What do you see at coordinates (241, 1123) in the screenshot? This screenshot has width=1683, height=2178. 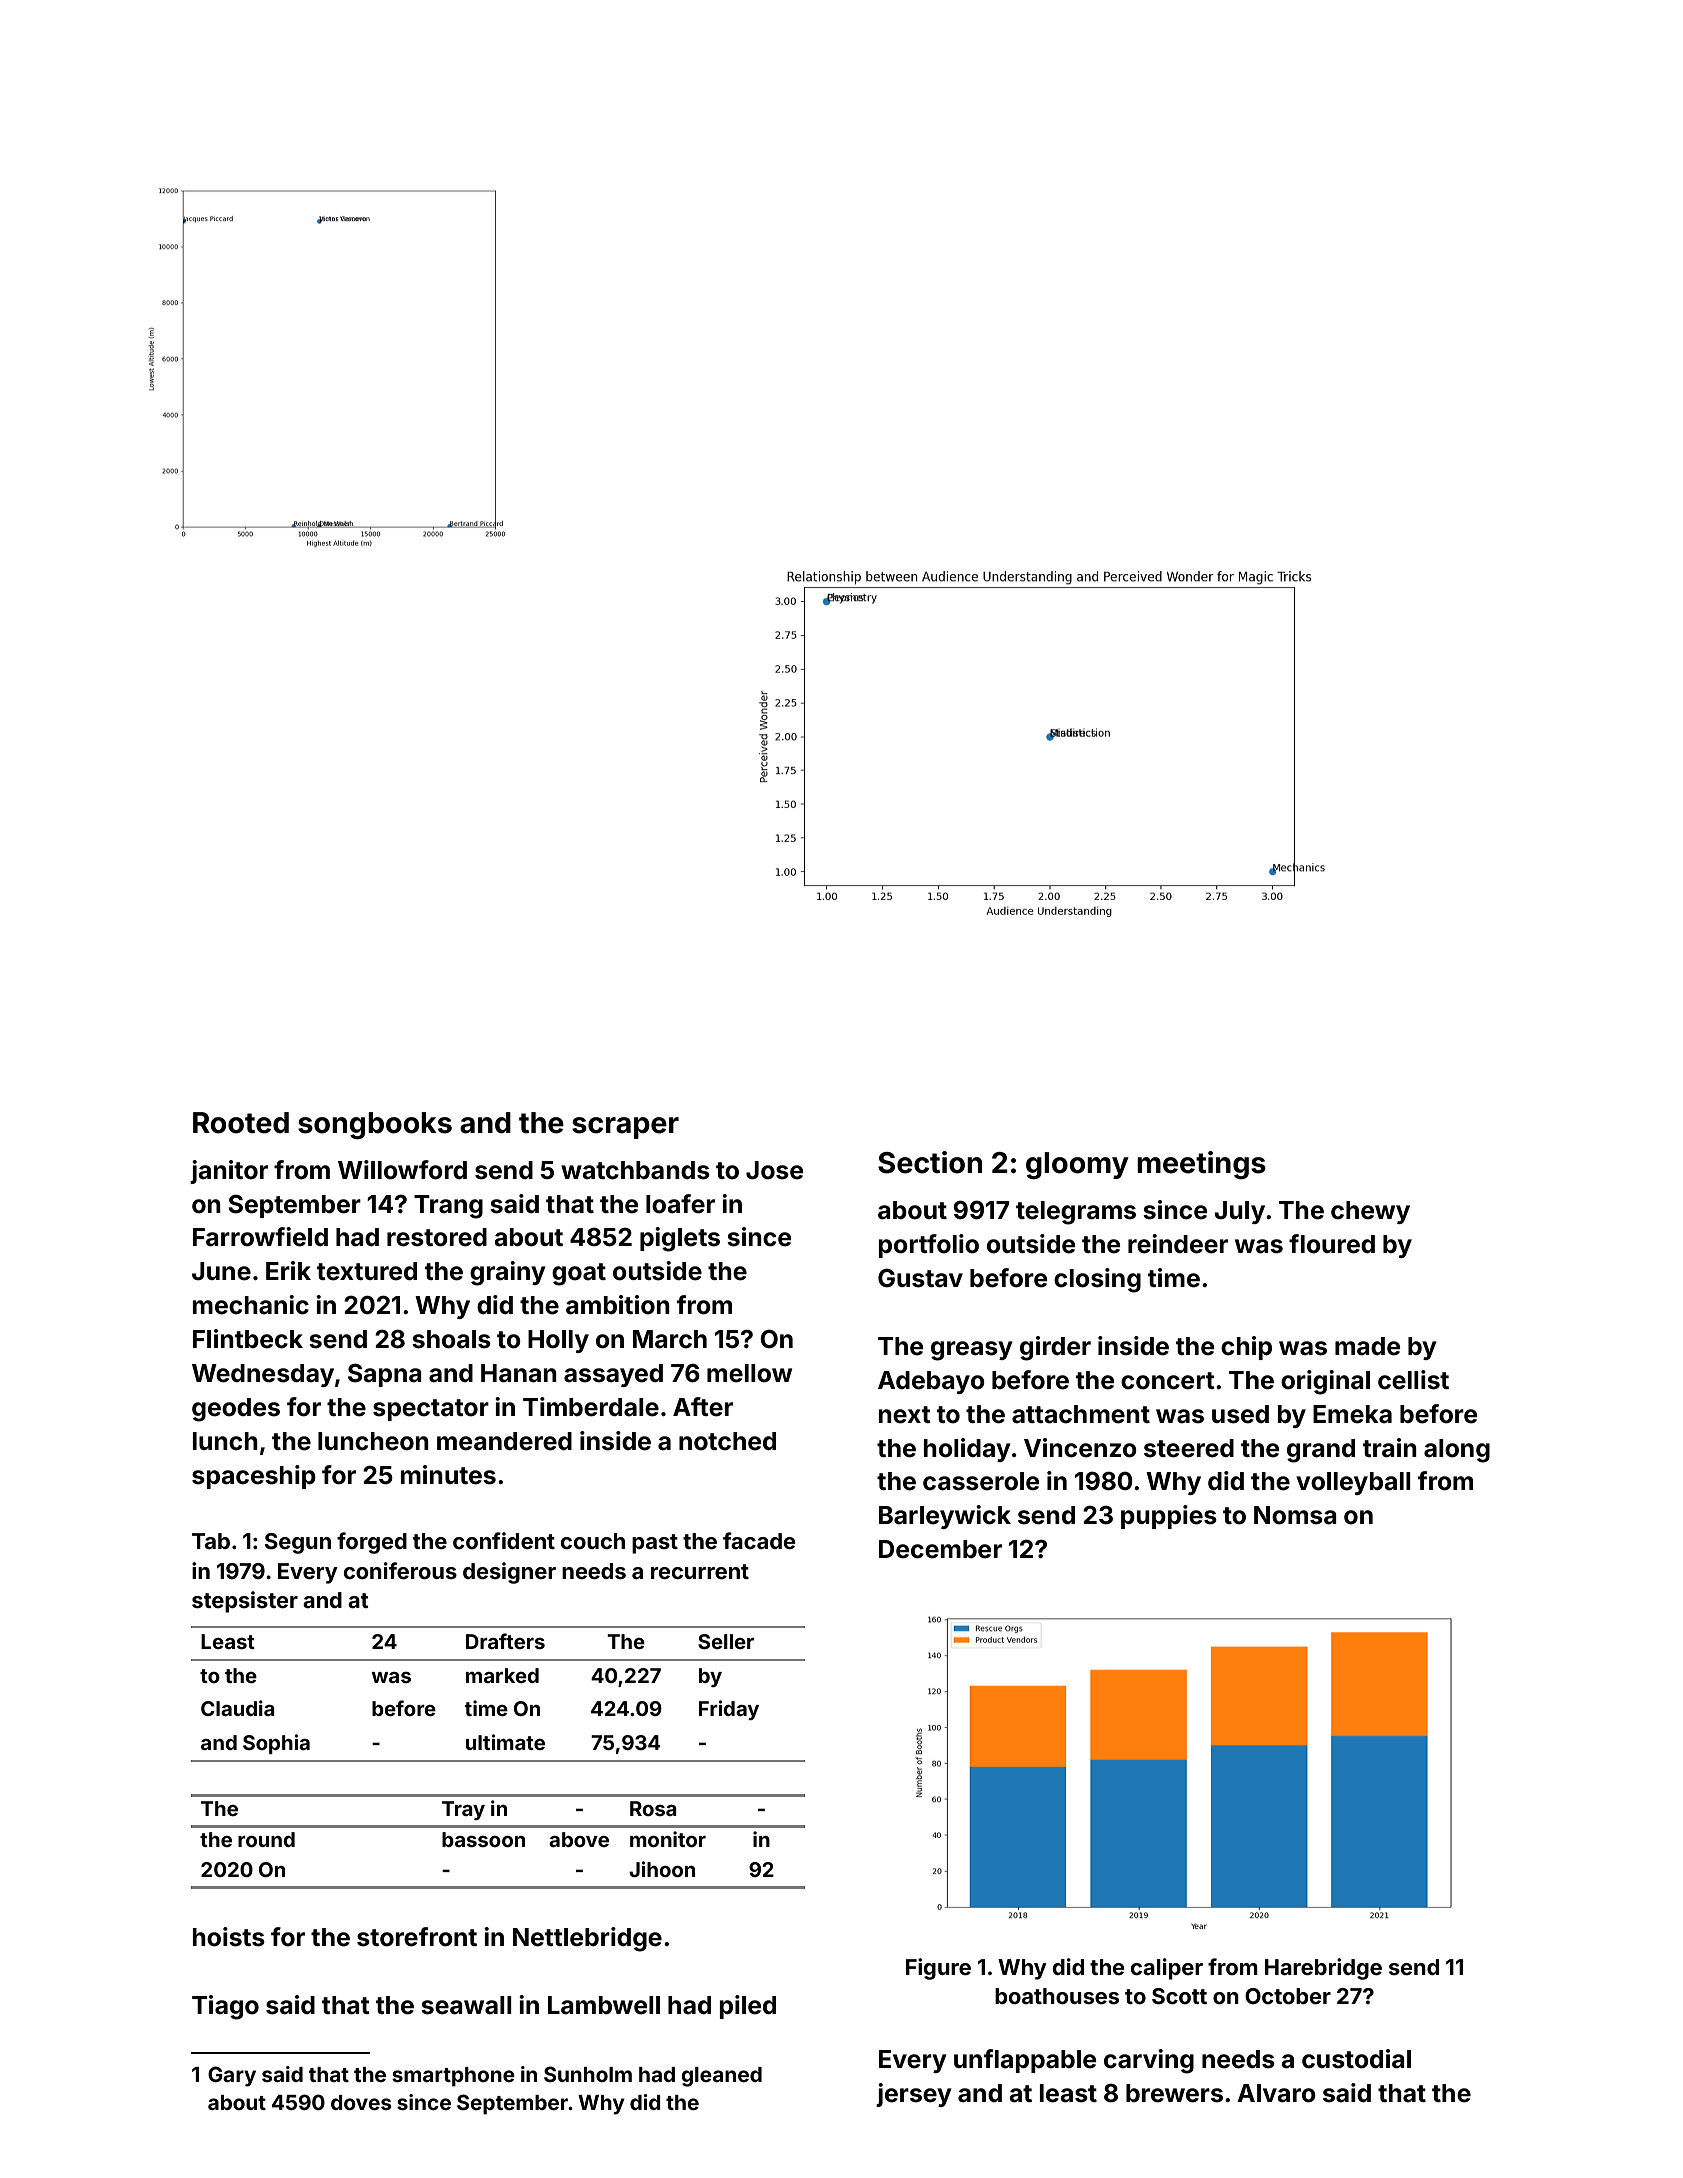 I see `Rooted` at bounding box center [241, 1123].
